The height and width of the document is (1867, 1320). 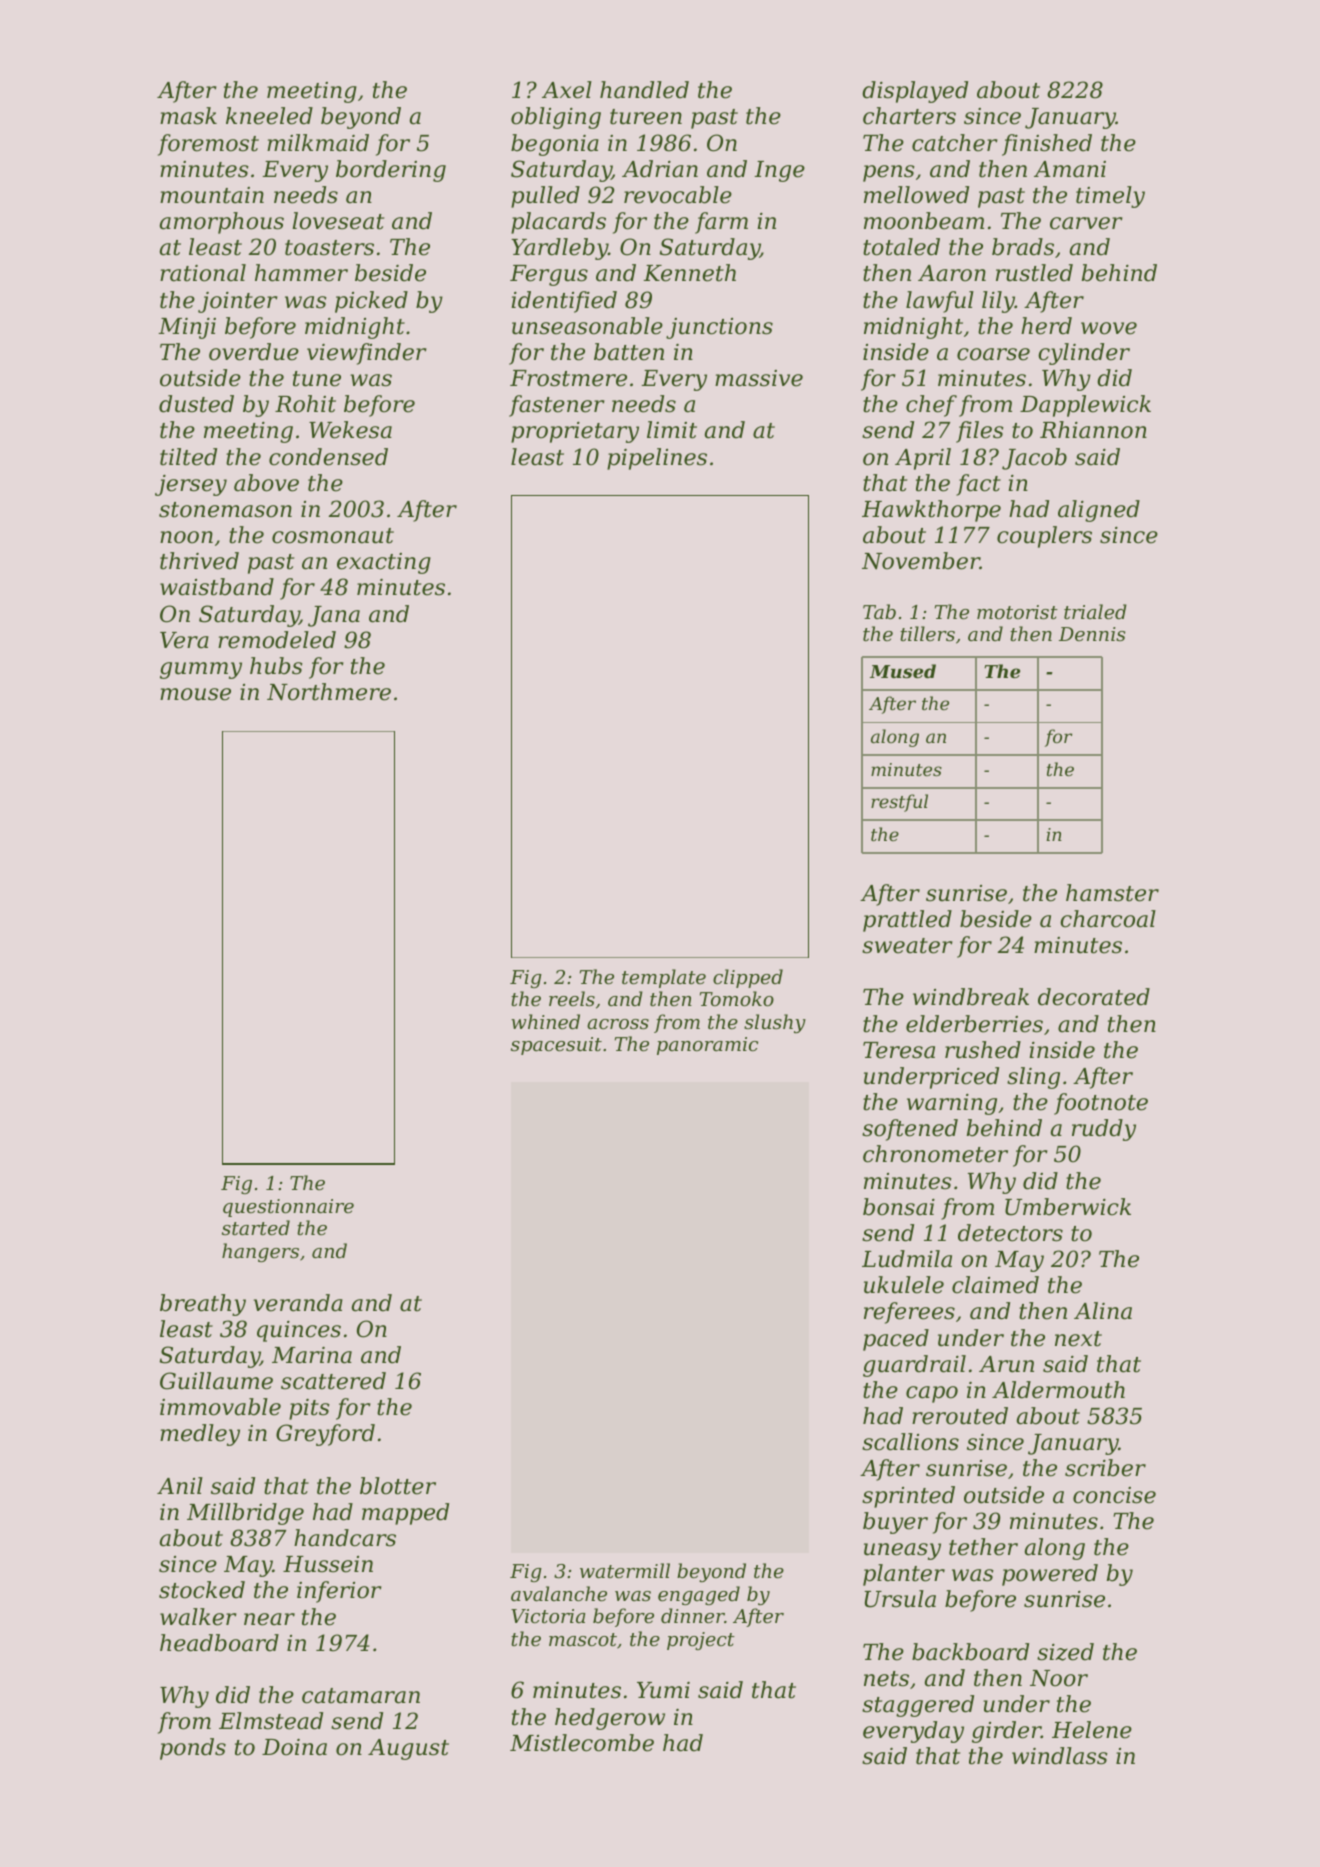 I want to click on Jana, so click(x=334, y=616).
